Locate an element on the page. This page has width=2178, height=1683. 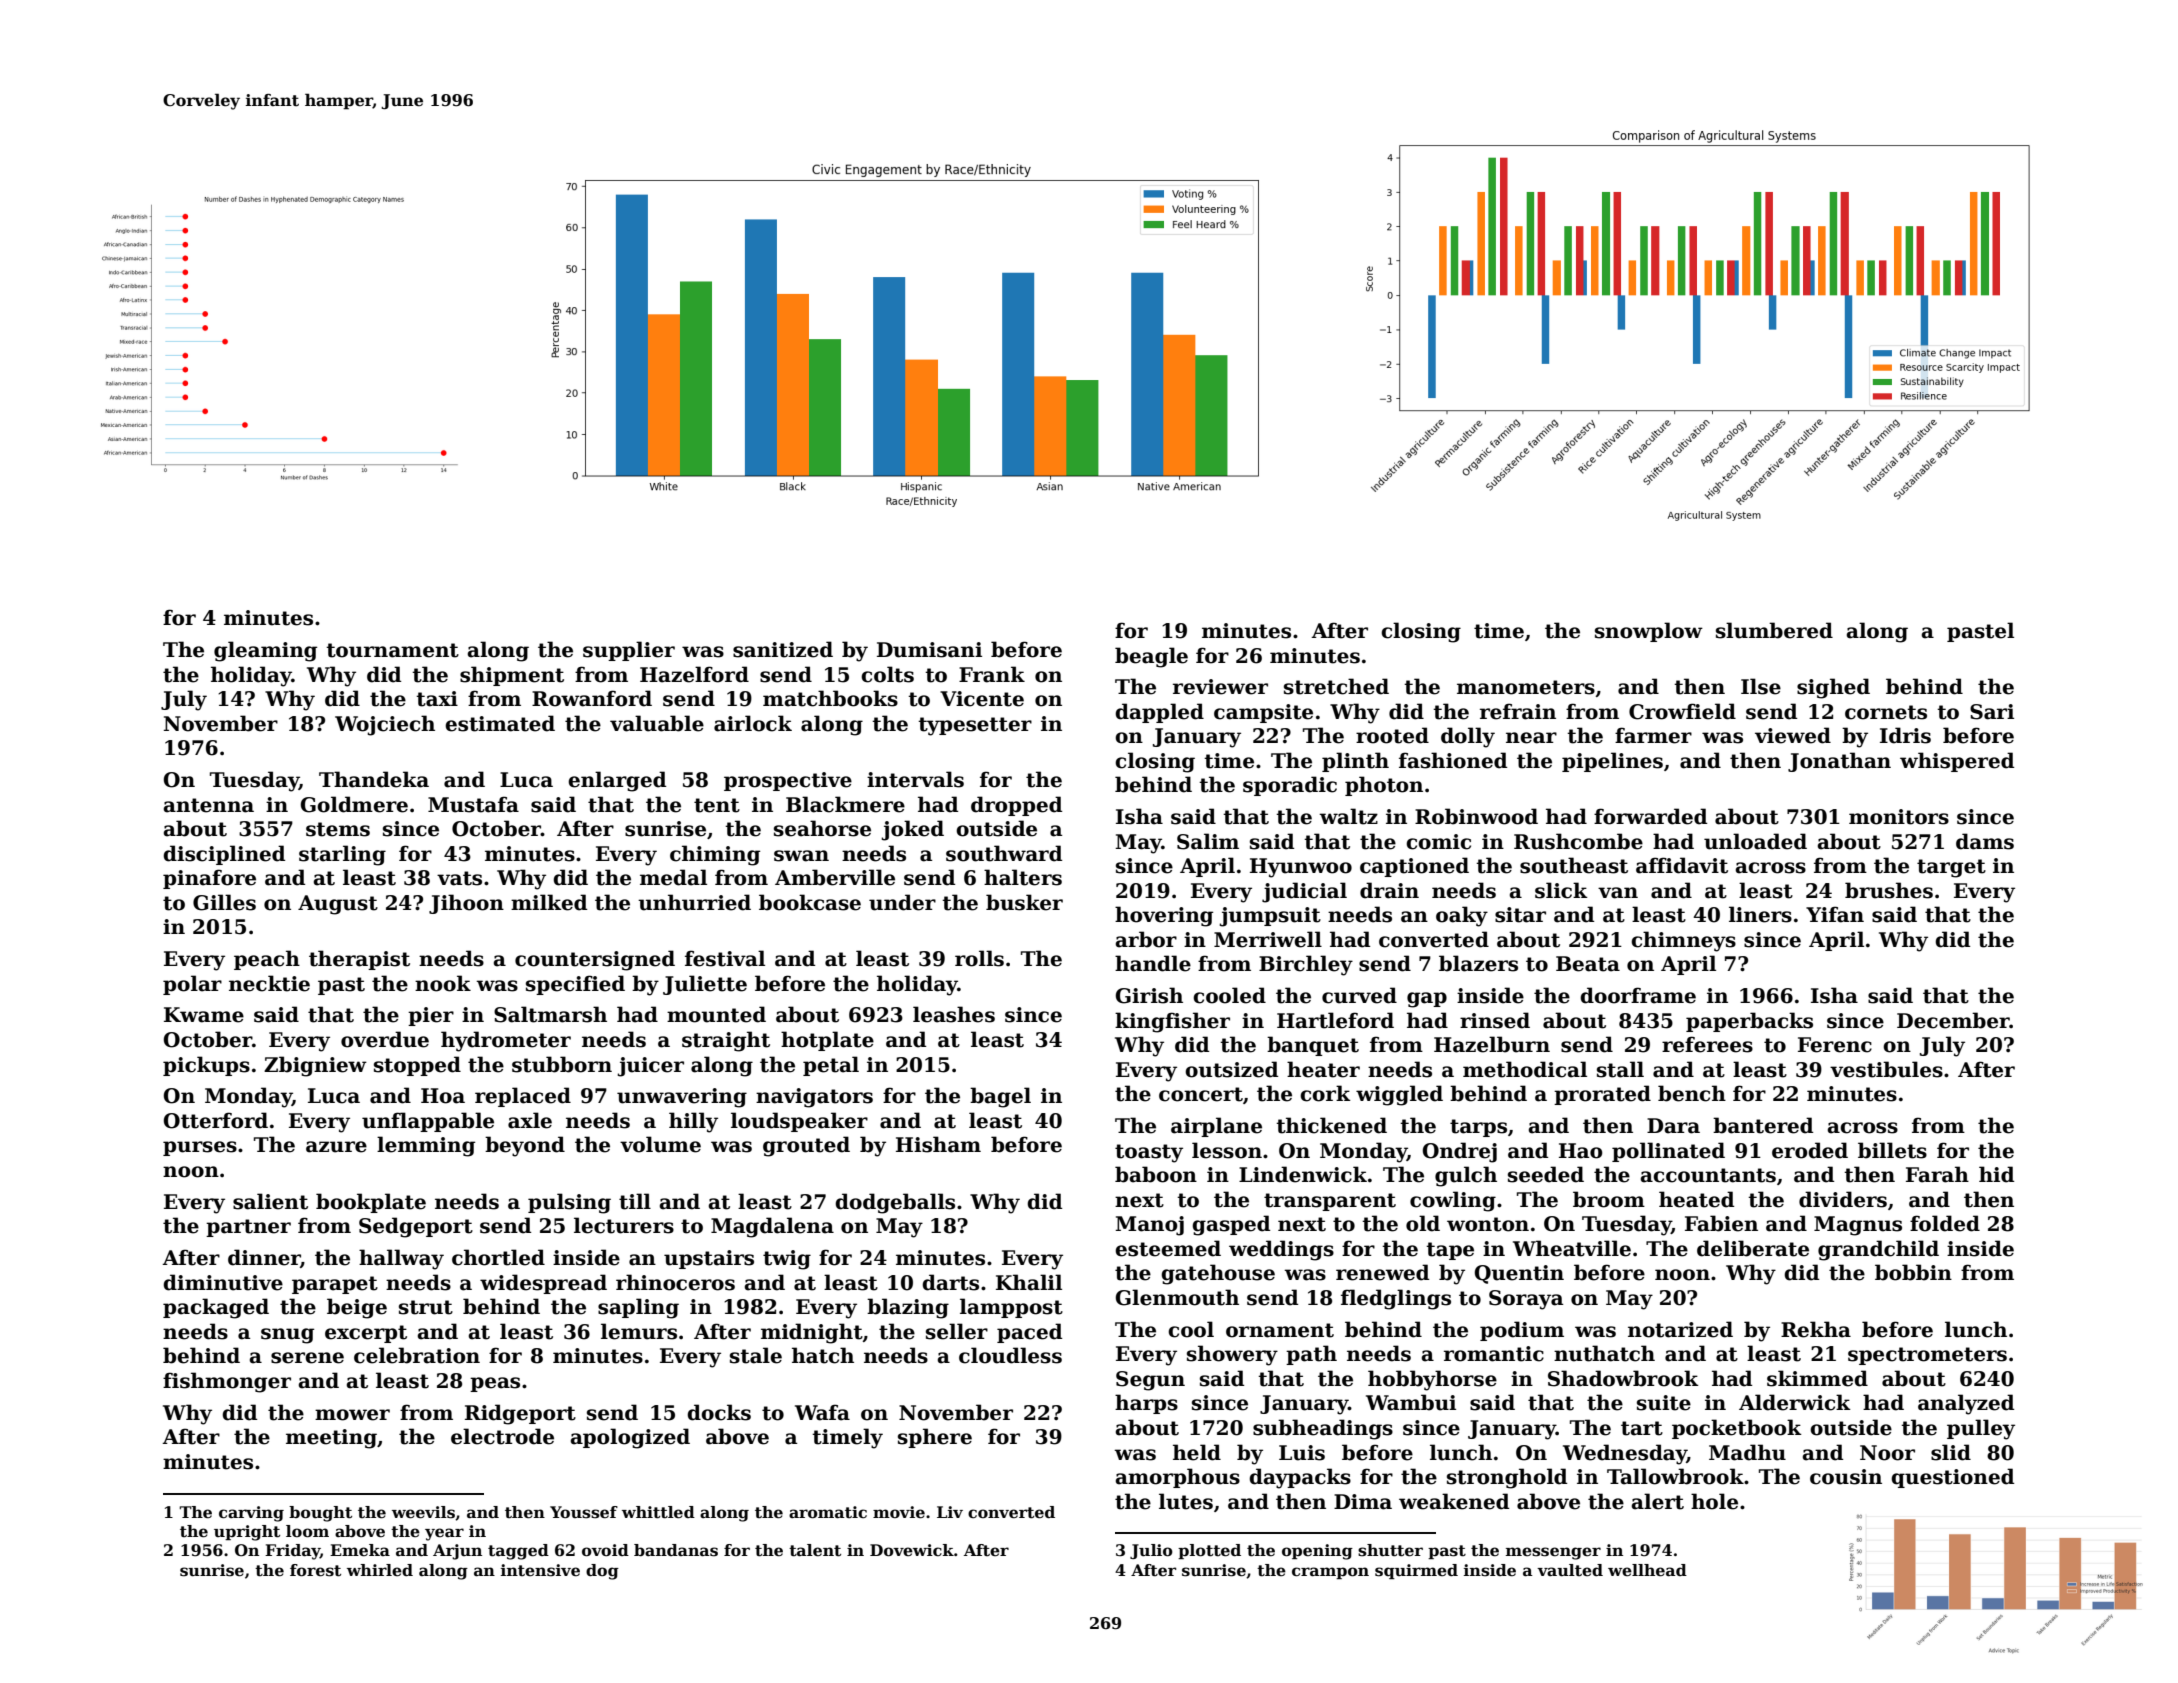
Jihoon is located at coordinates (466, 904).
